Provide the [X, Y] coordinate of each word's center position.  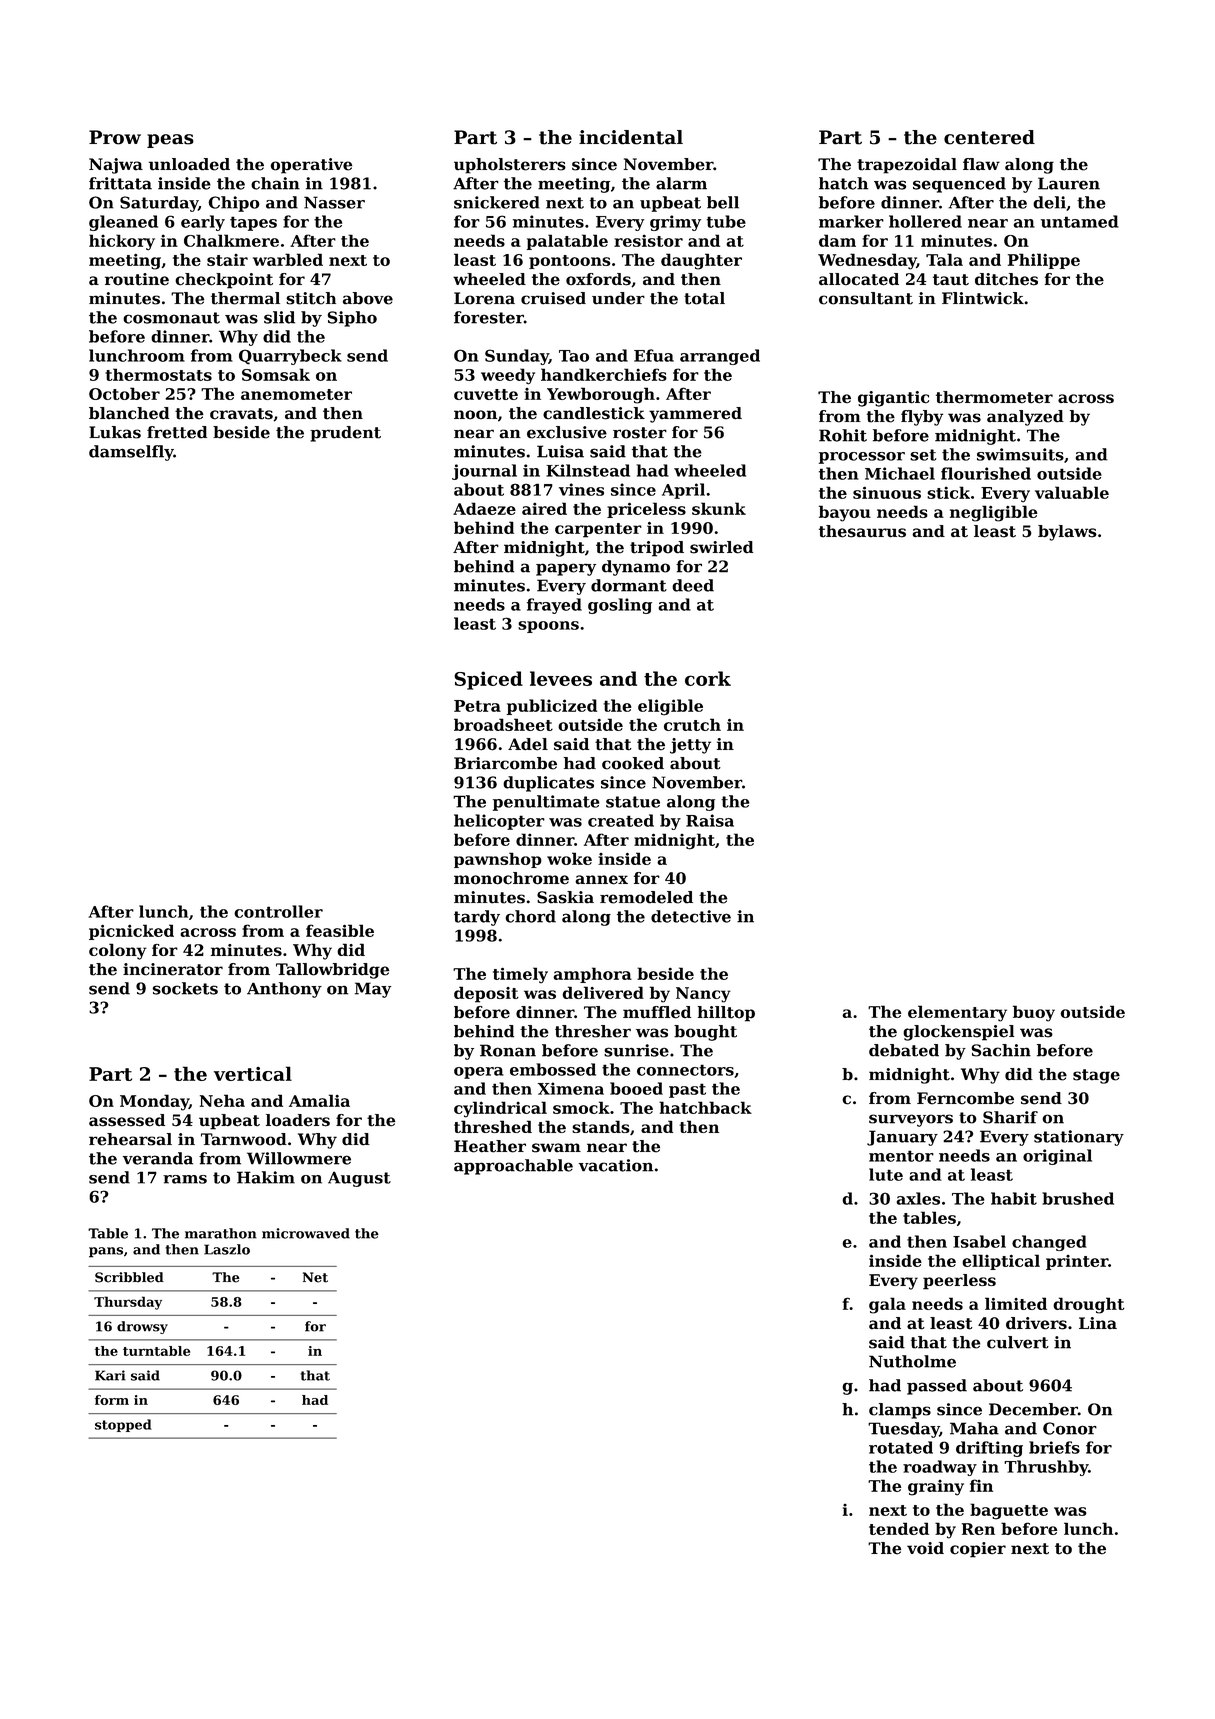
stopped [123, 1425]
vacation [616, 1165]
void [925, 1548]
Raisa [710, 820]
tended [899, 1528]
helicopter [499, 822]
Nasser [334, 202]
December [1033, 1409]
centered [989, 137]
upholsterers [510, 166]
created [621, 820]
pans [106, 1252]
